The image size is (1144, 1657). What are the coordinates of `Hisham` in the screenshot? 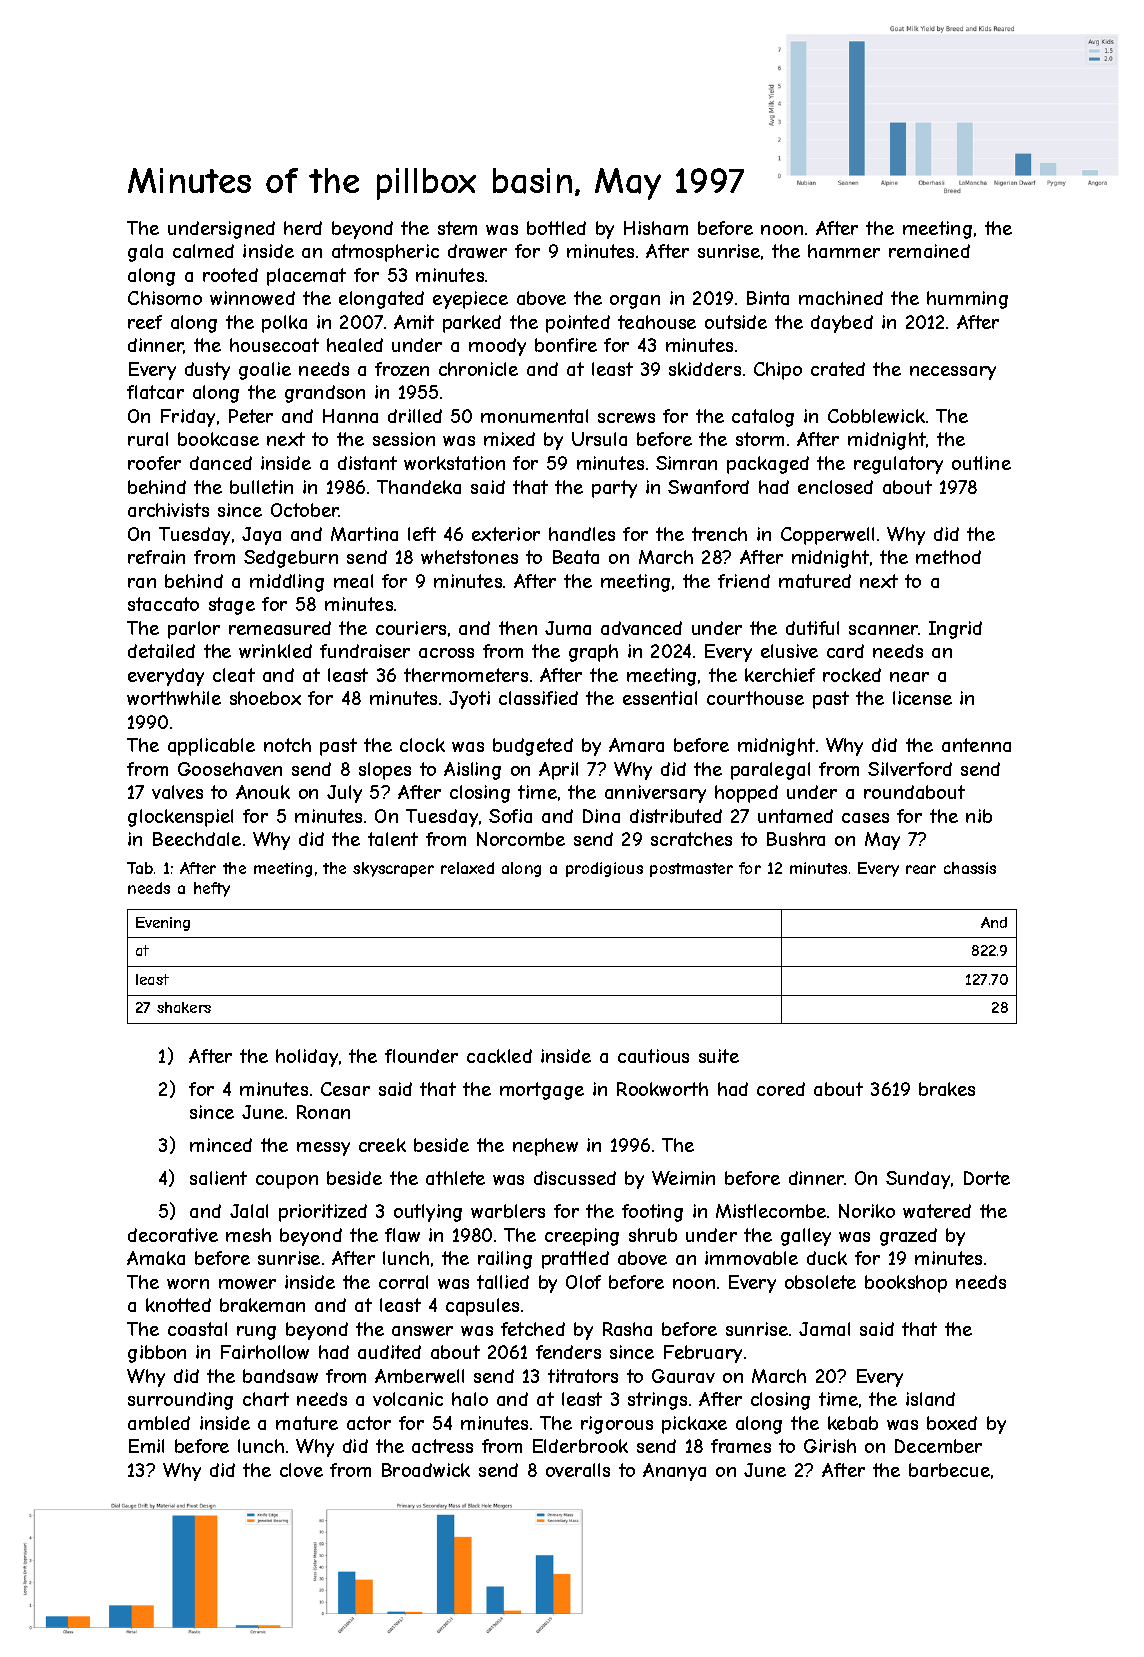 It's located at (656, 228).
